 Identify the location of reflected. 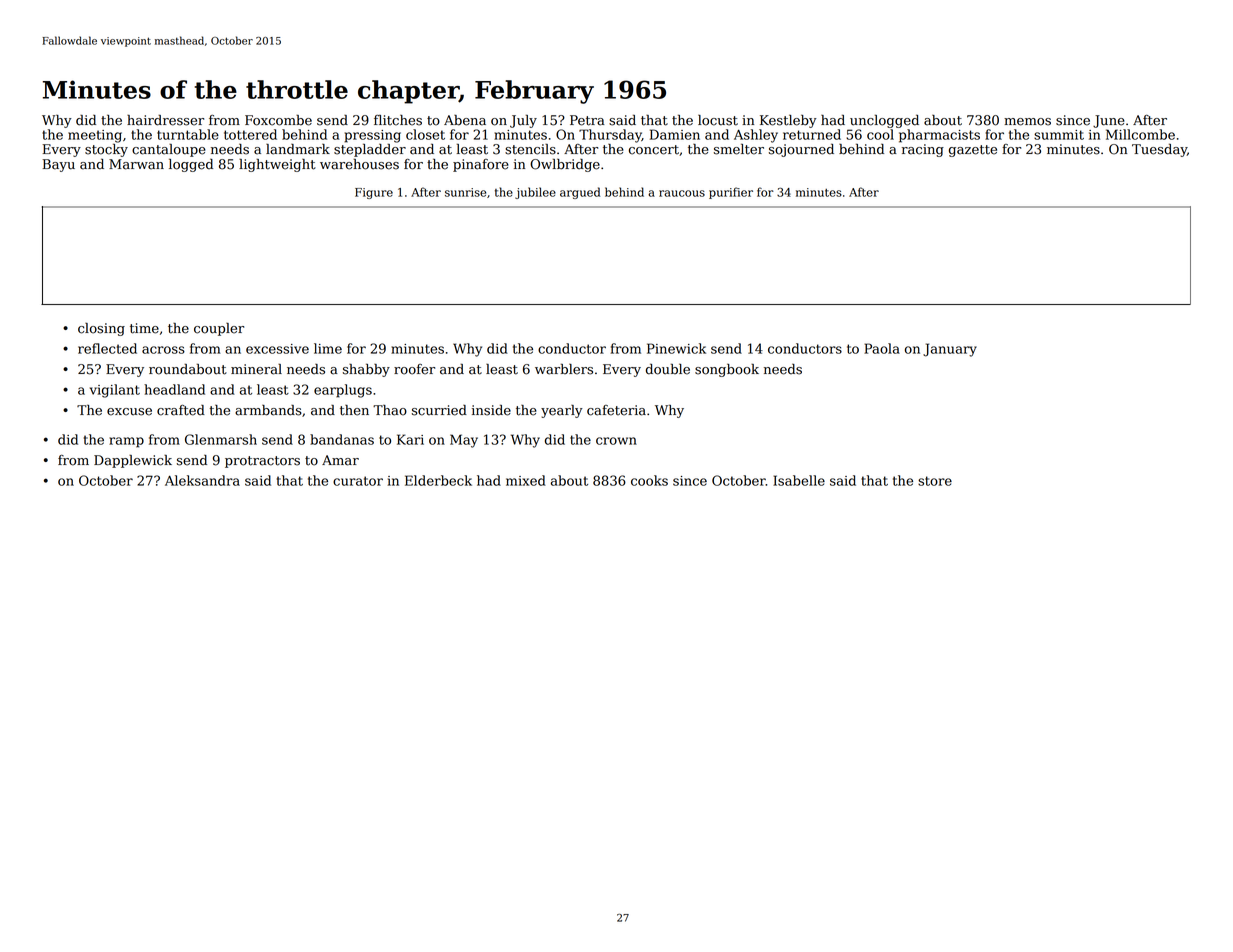
(107, 348).
